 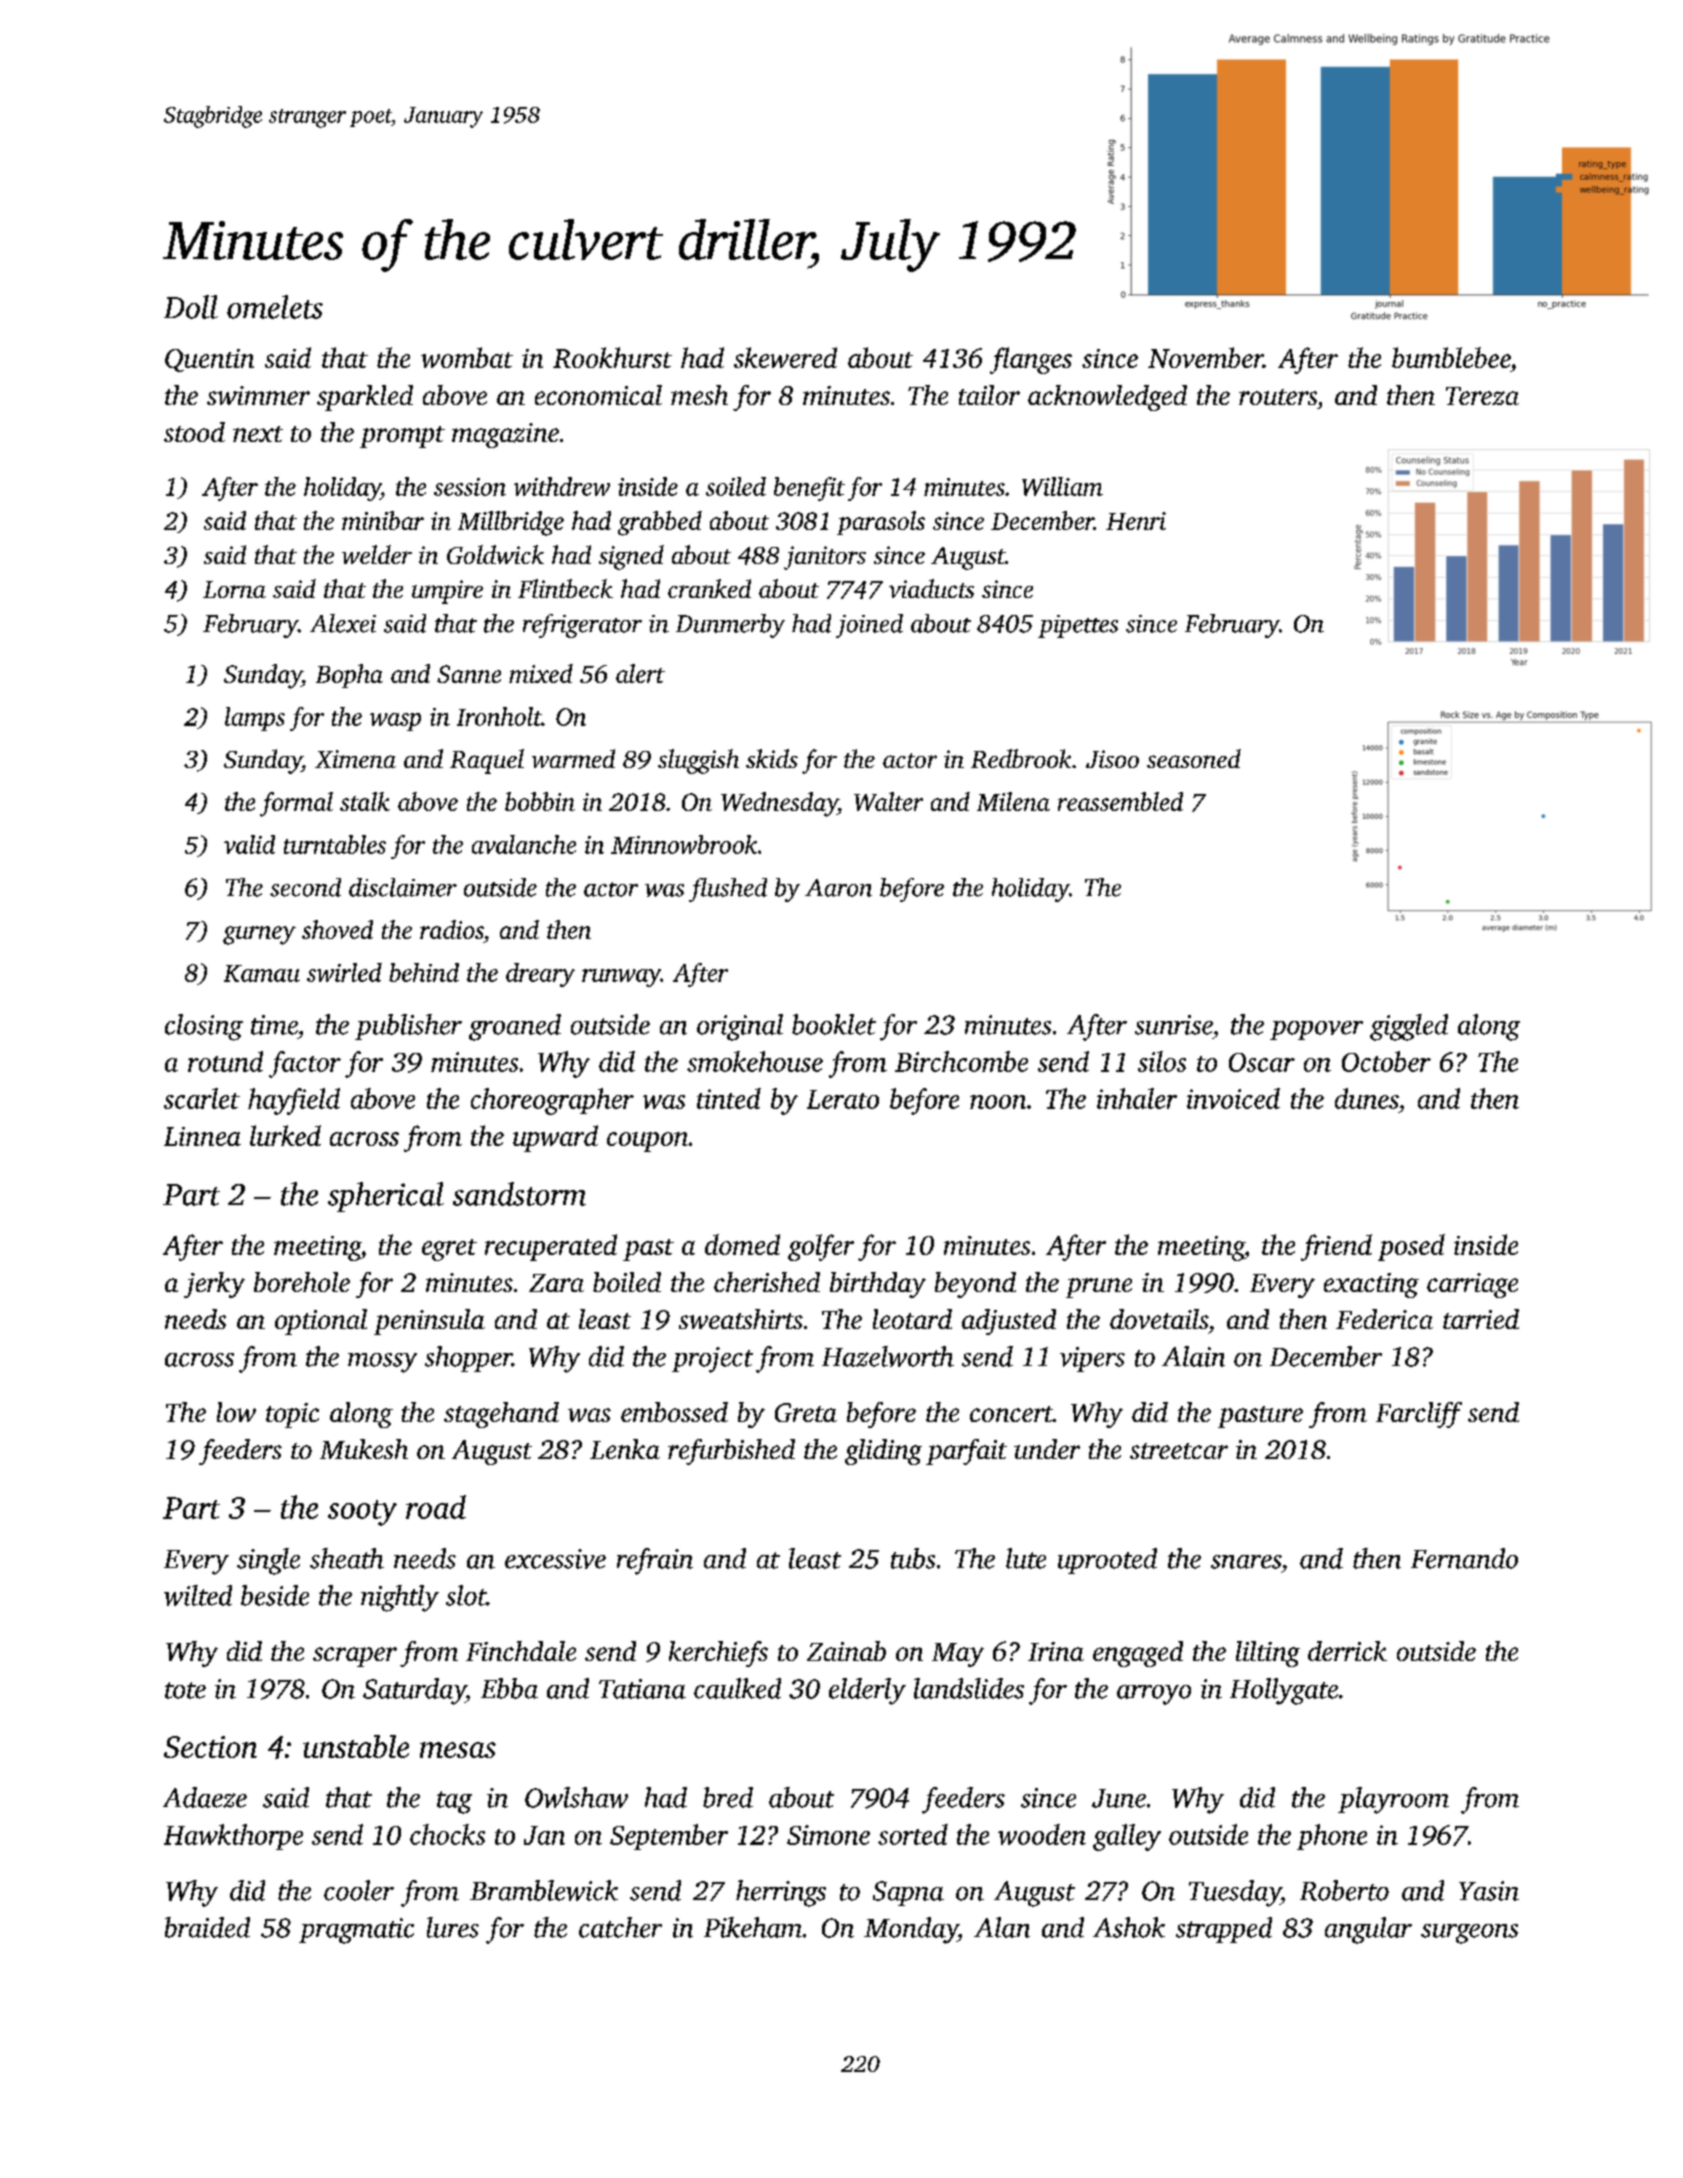 I want to click on giggled, so click(x=1409, y=1027).
